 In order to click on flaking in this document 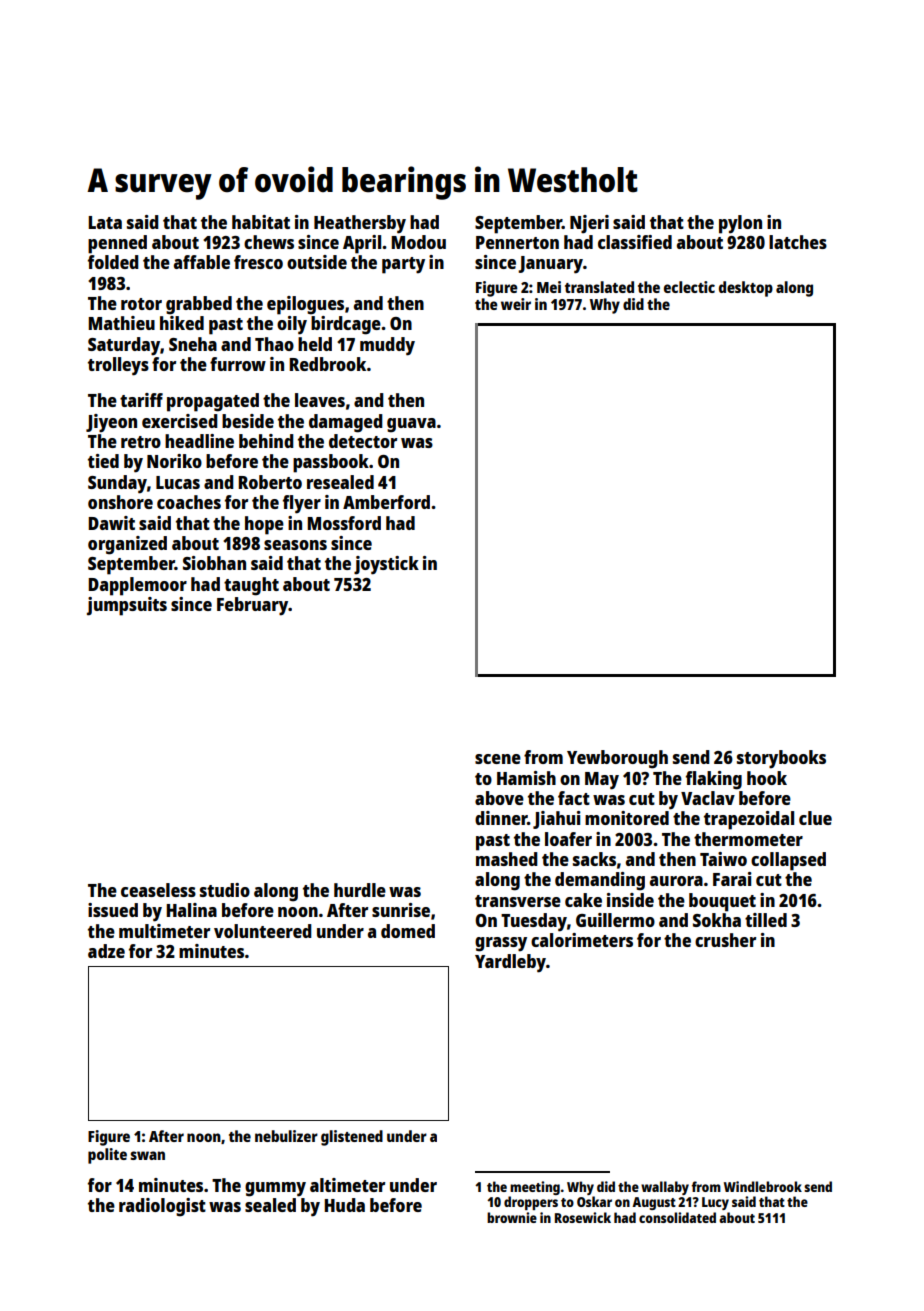, I will do `click(714, 780)`.
